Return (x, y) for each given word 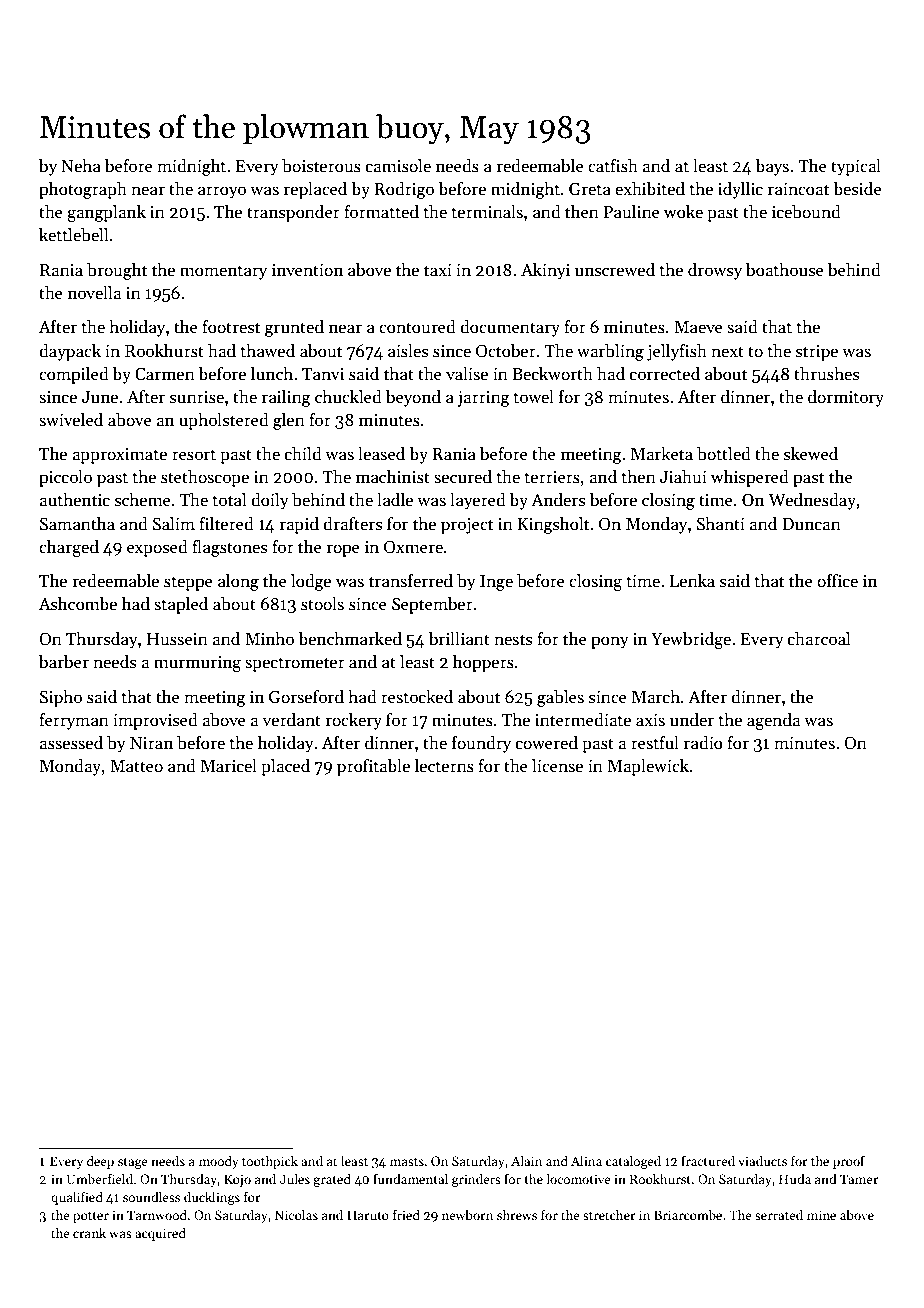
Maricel (229, 766)
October (506, 351)
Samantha (77, 524)
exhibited (650, 189)
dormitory (846, 398)
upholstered (224, 421)
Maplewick (648, 767)
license (557, 766)
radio (703, 743)
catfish (613, 166)
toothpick (270, 1162)
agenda (773, 721)
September (432, 605)
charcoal (819, 639)
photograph (83, 190)
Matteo (136, 766)
